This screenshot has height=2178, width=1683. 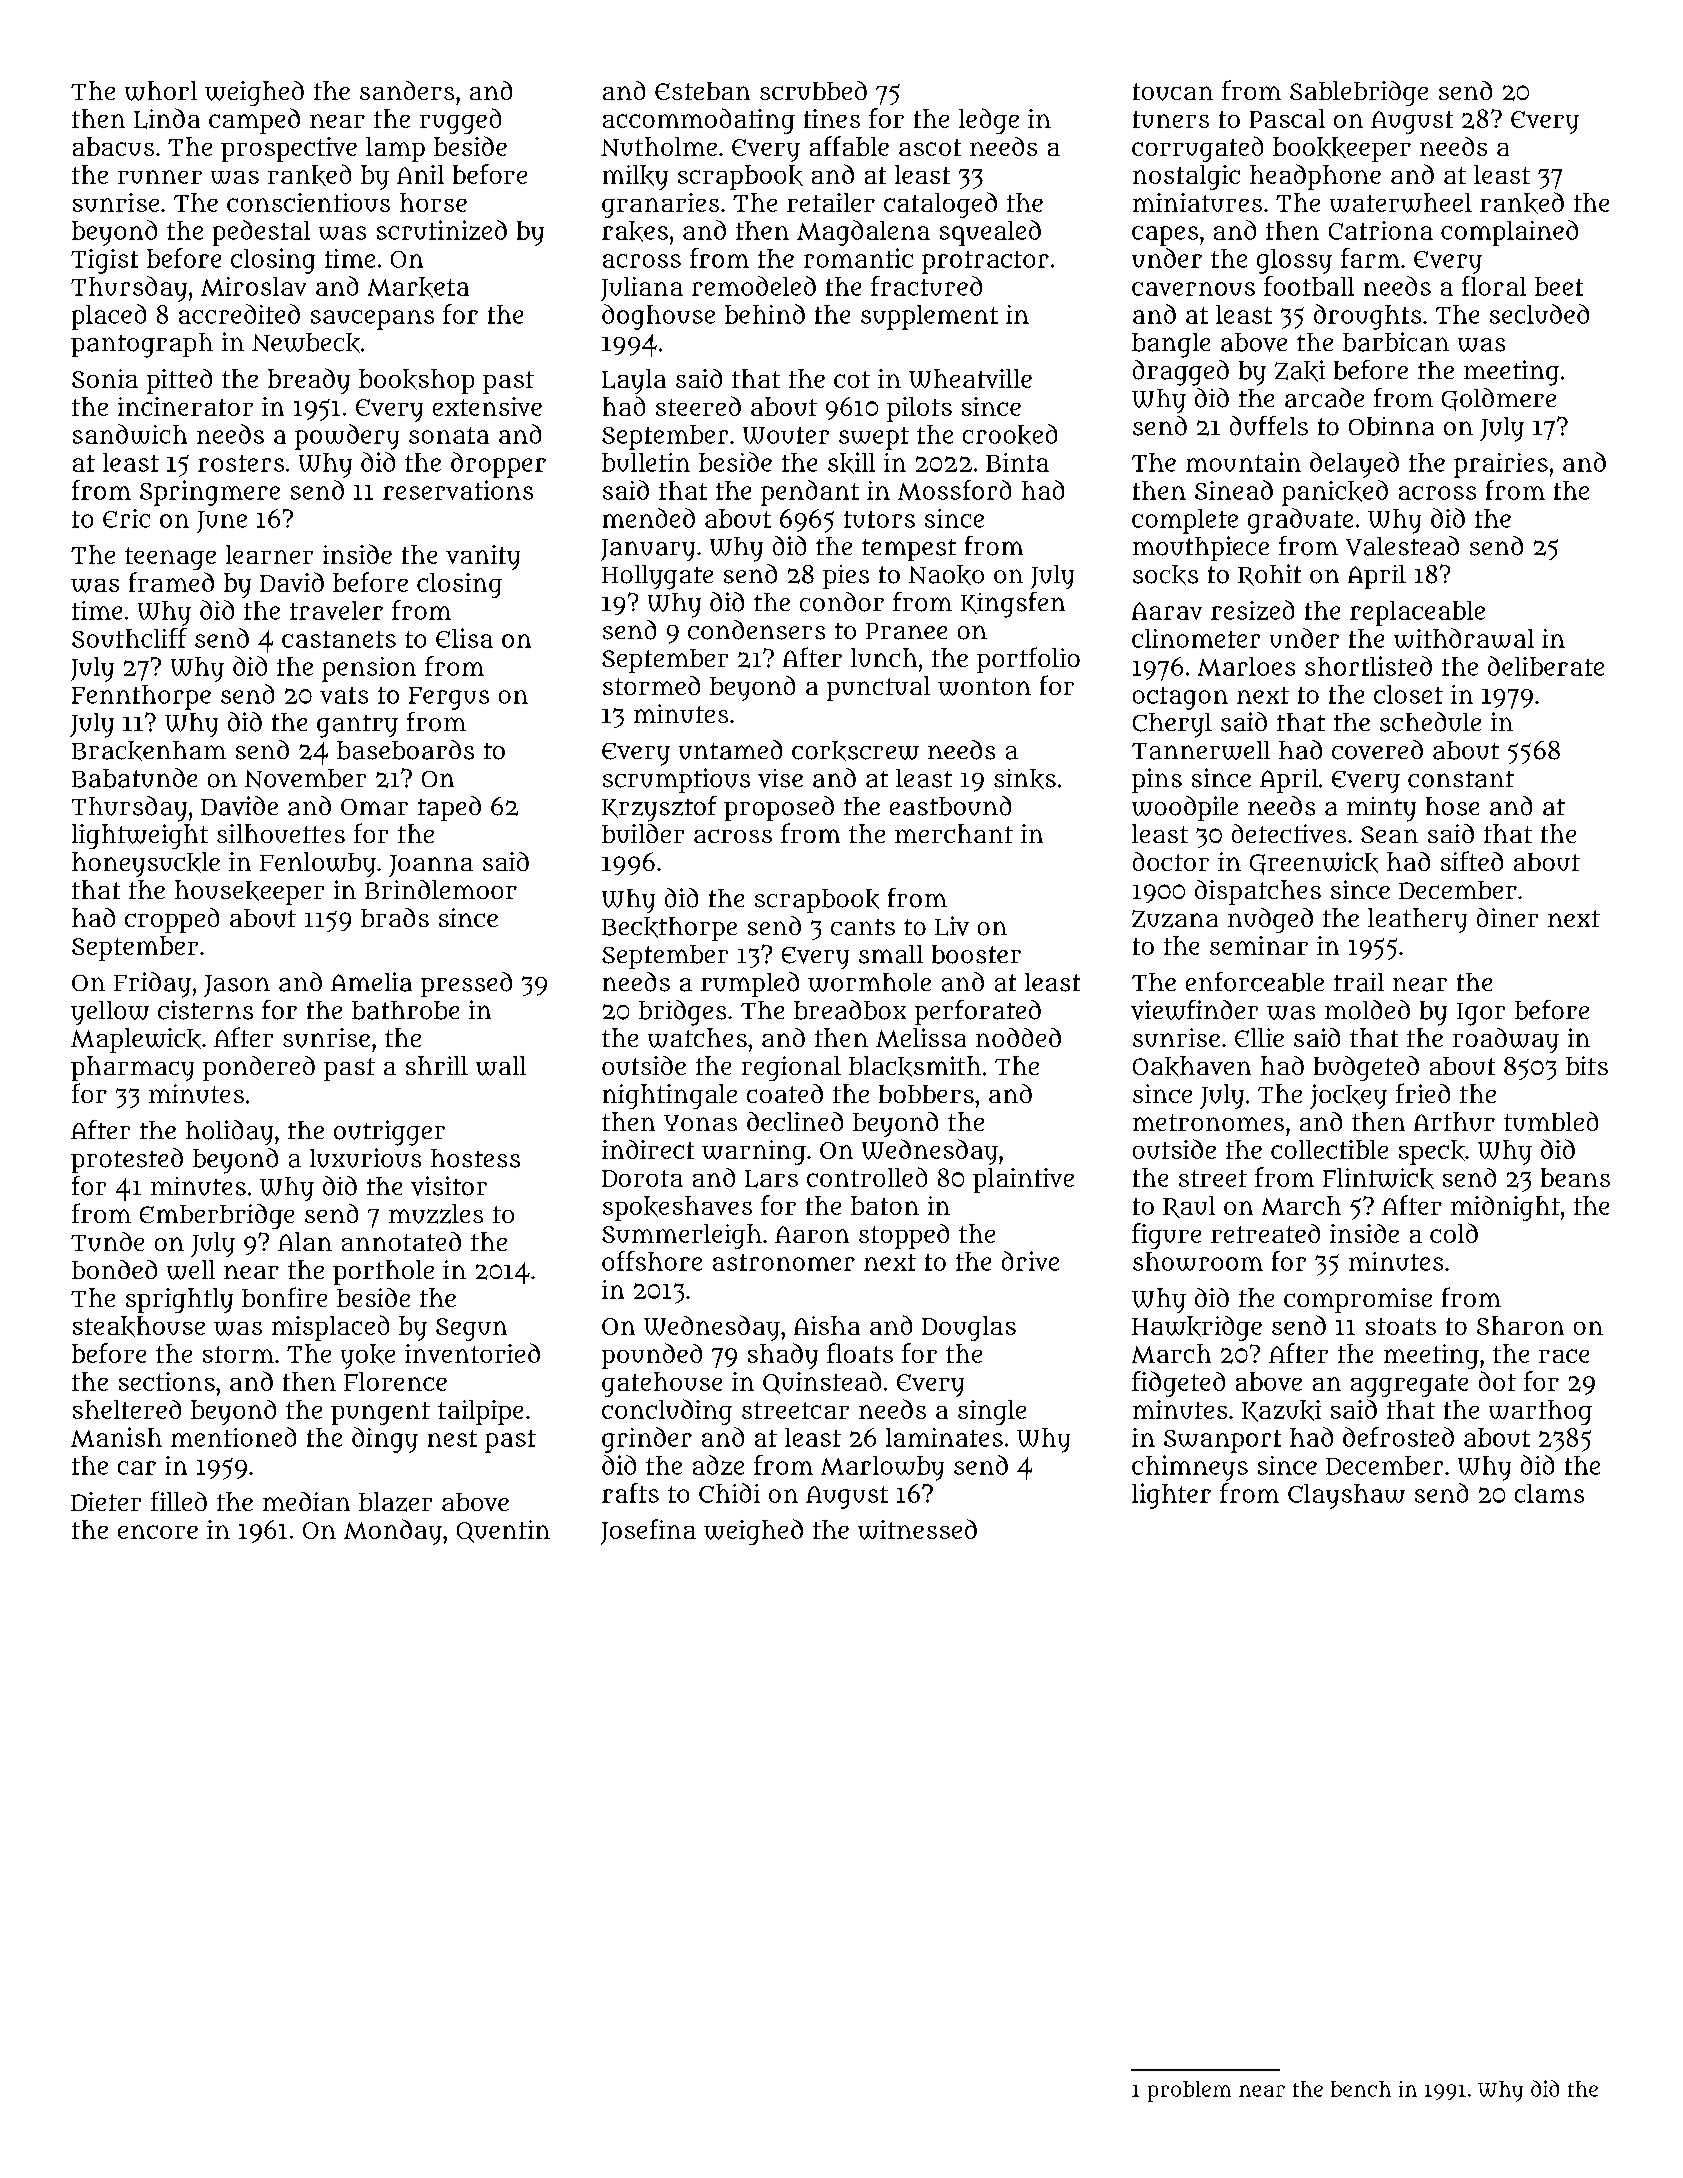 What do you see at coordinates (1549, 1493) in the screenshot?
I see `clams` at bounding box center [1549, 1493].
